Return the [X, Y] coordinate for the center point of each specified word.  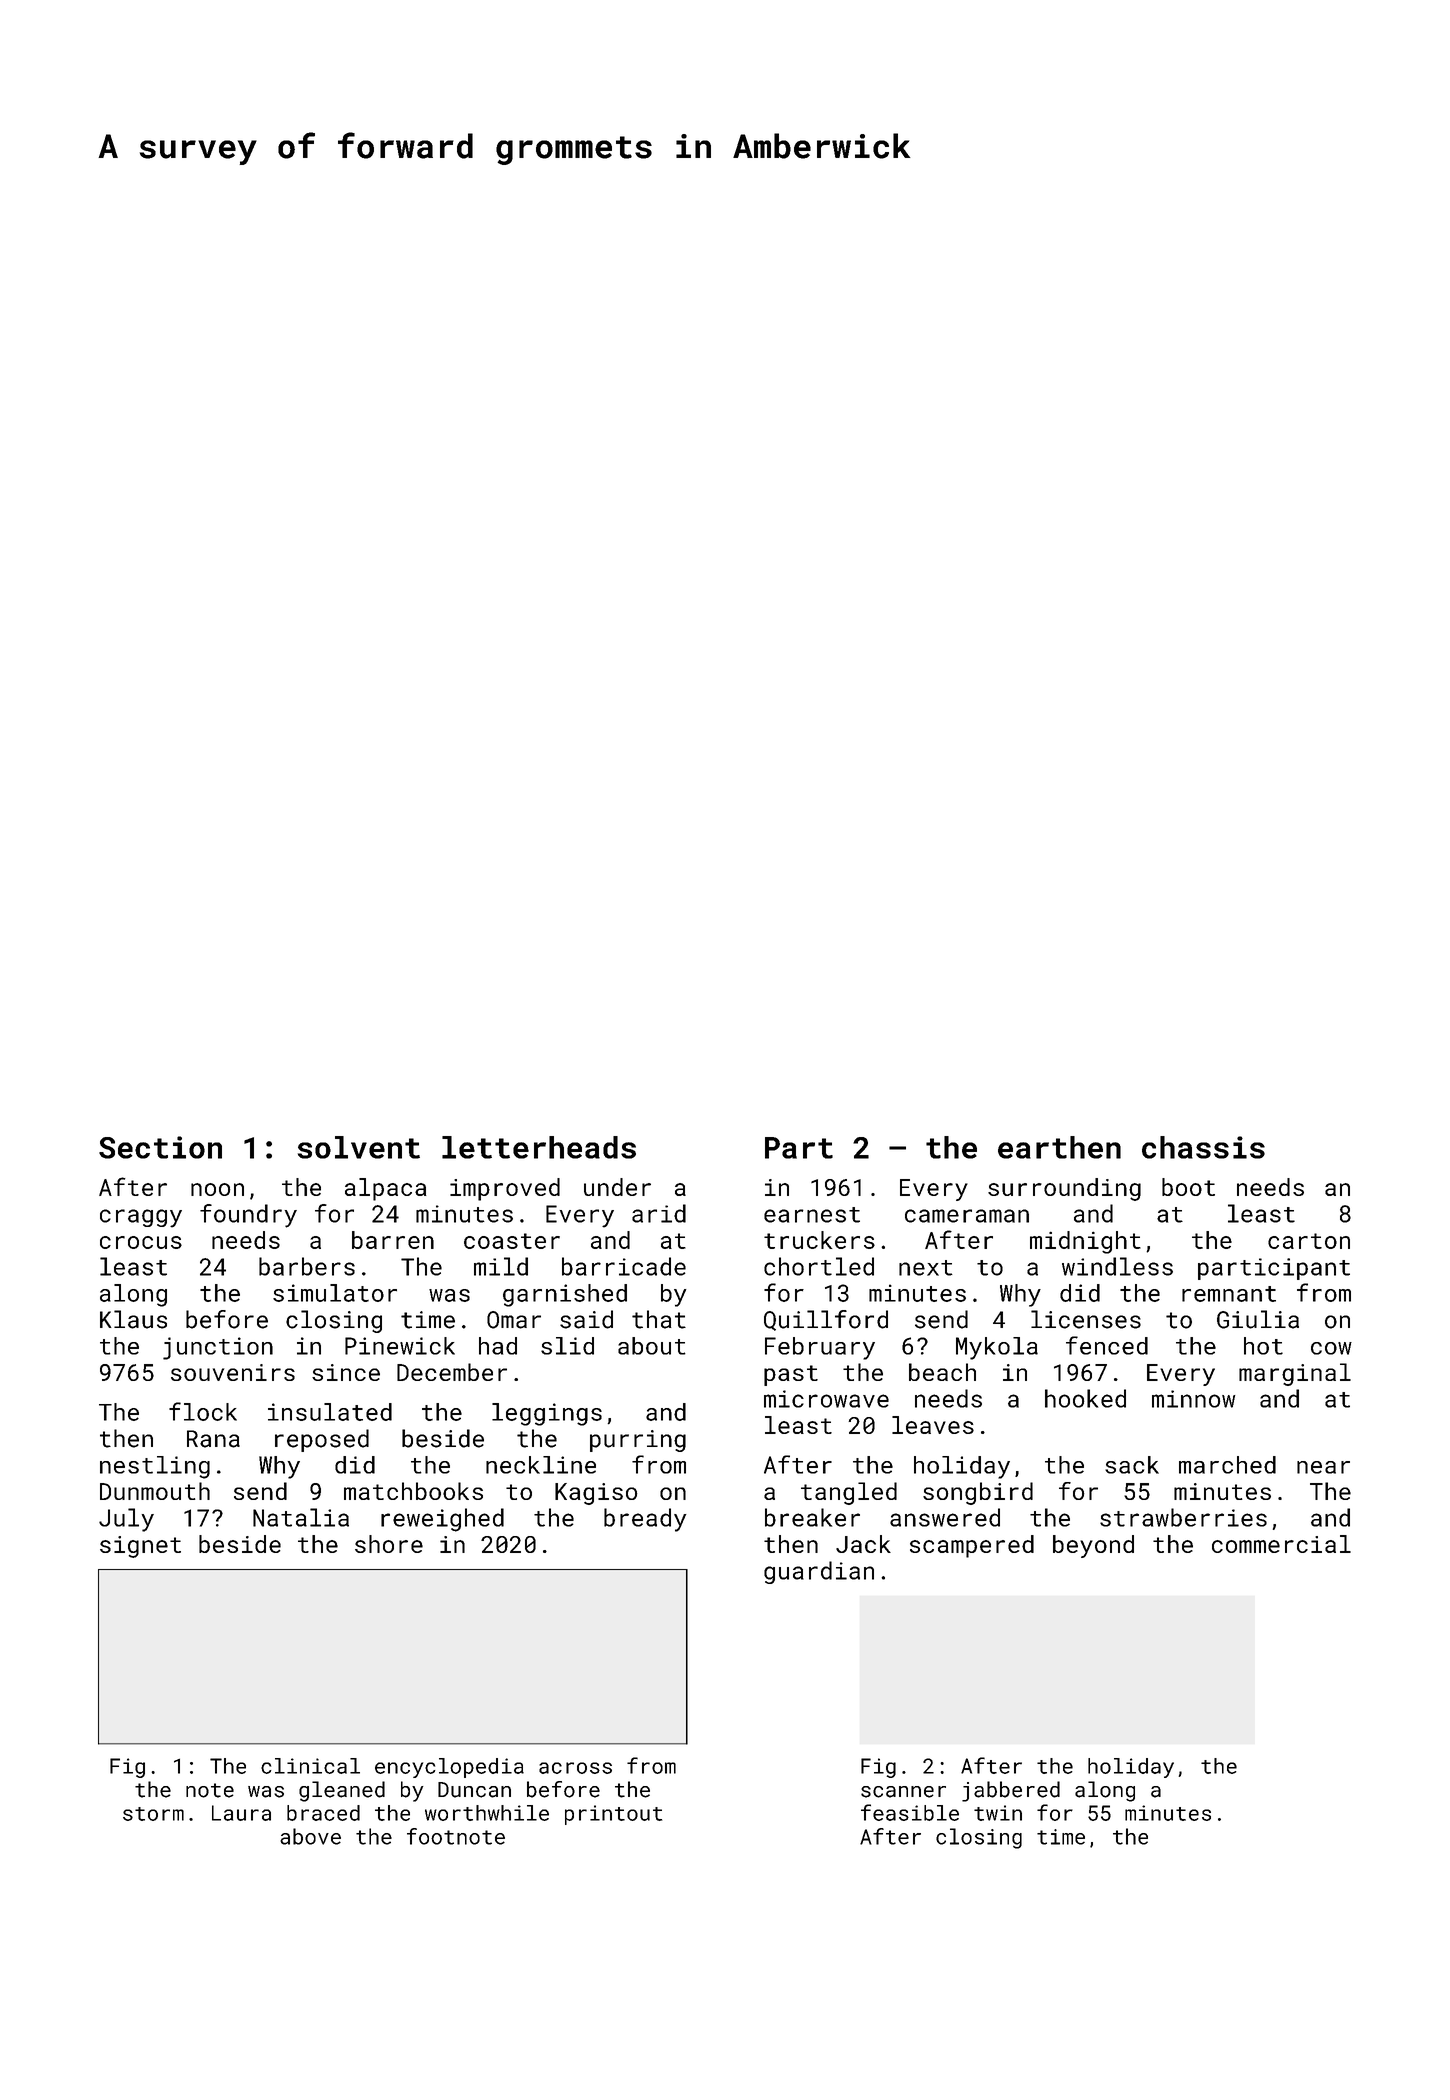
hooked [1085, 1398]
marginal [1295, 1374]
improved [505, 1189]
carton [1309, 1241]
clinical [310, 1766]
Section [160, 1147]
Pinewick [400, 1346]
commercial [1281, 1544]
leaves [933, 1425]
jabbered [1011, 1791]
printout [613, 1815]
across [575, 1768]
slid [567, 1346]
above [310, 1836]
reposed [322, 1440]
